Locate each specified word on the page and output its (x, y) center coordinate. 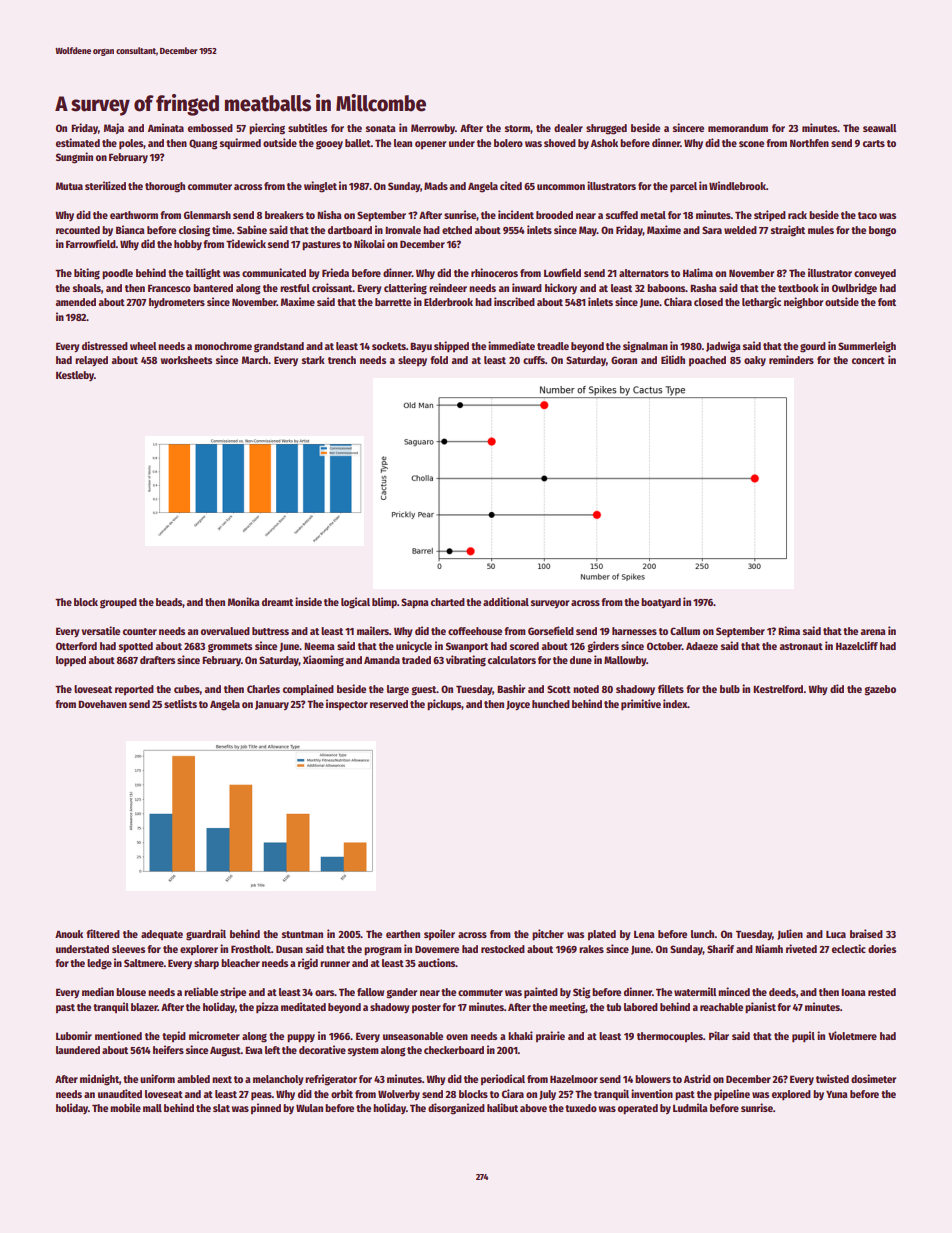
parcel (683, 187)
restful (295, 288)
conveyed (875, 274)
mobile (125, 1107)
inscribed (514, 301)
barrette (393, 302)
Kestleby (75, 376)
